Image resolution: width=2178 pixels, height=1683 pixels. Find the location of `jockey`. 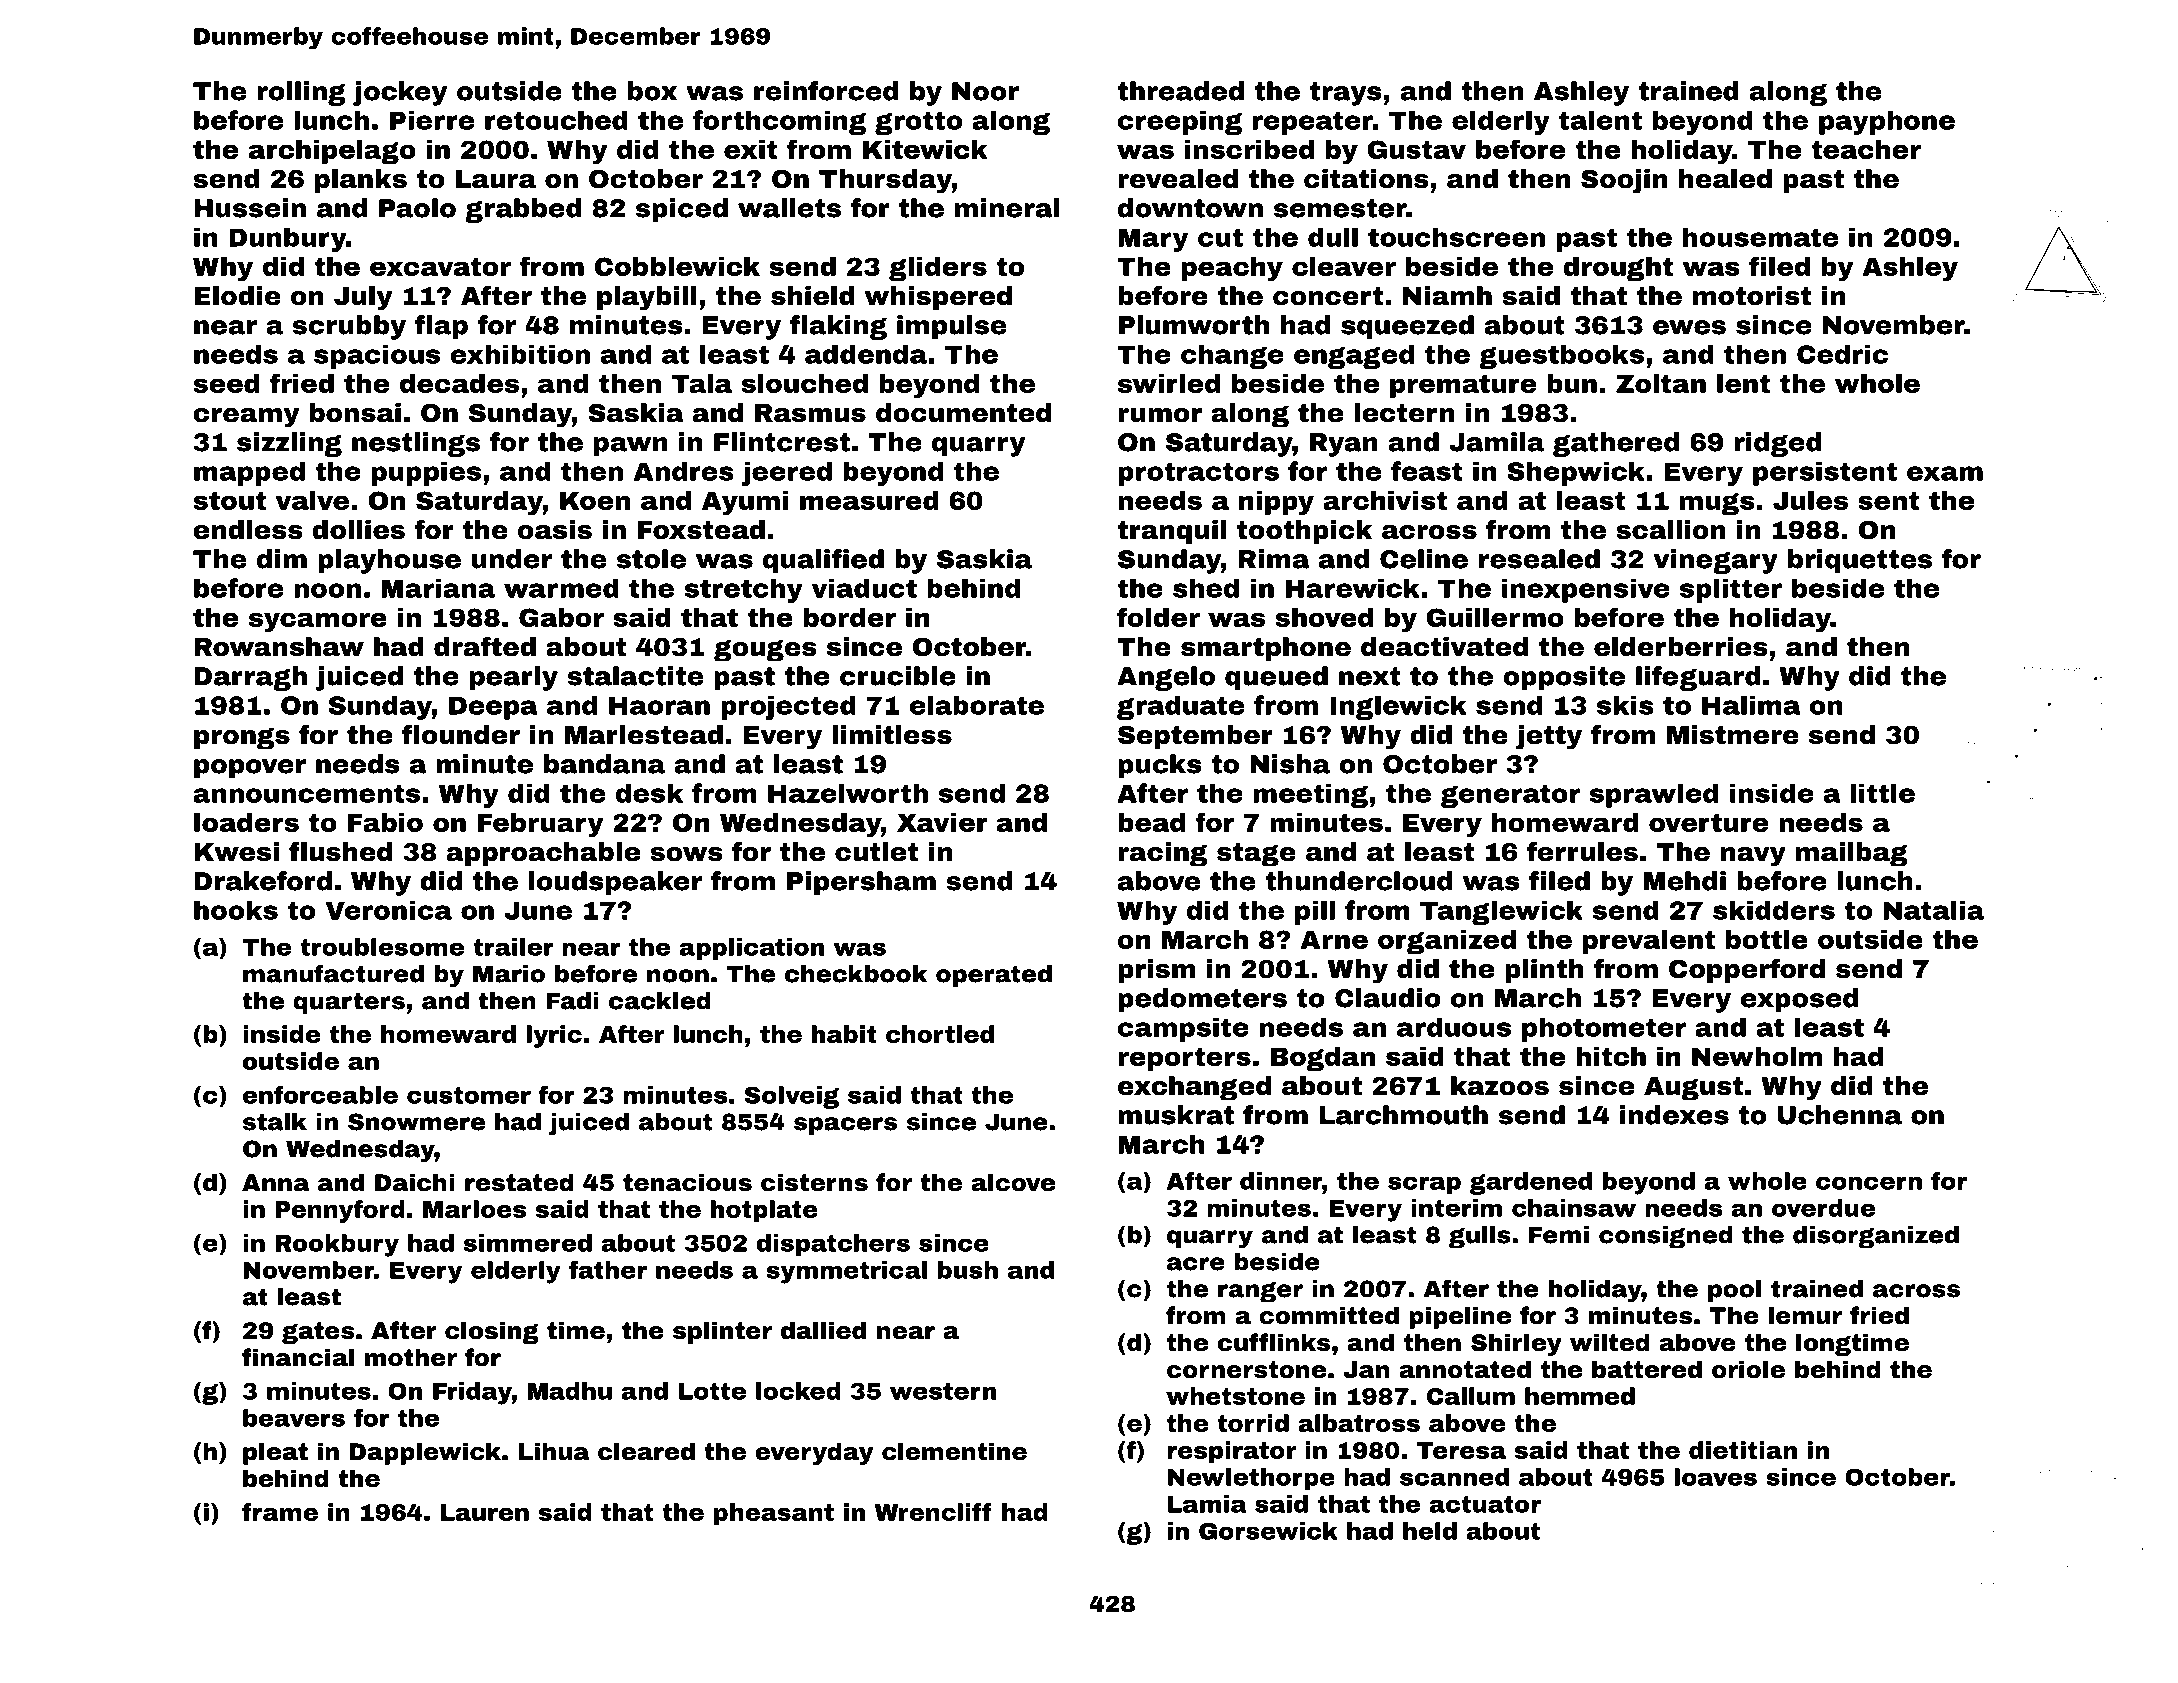

jockey is located at coordinates (400, 93).
